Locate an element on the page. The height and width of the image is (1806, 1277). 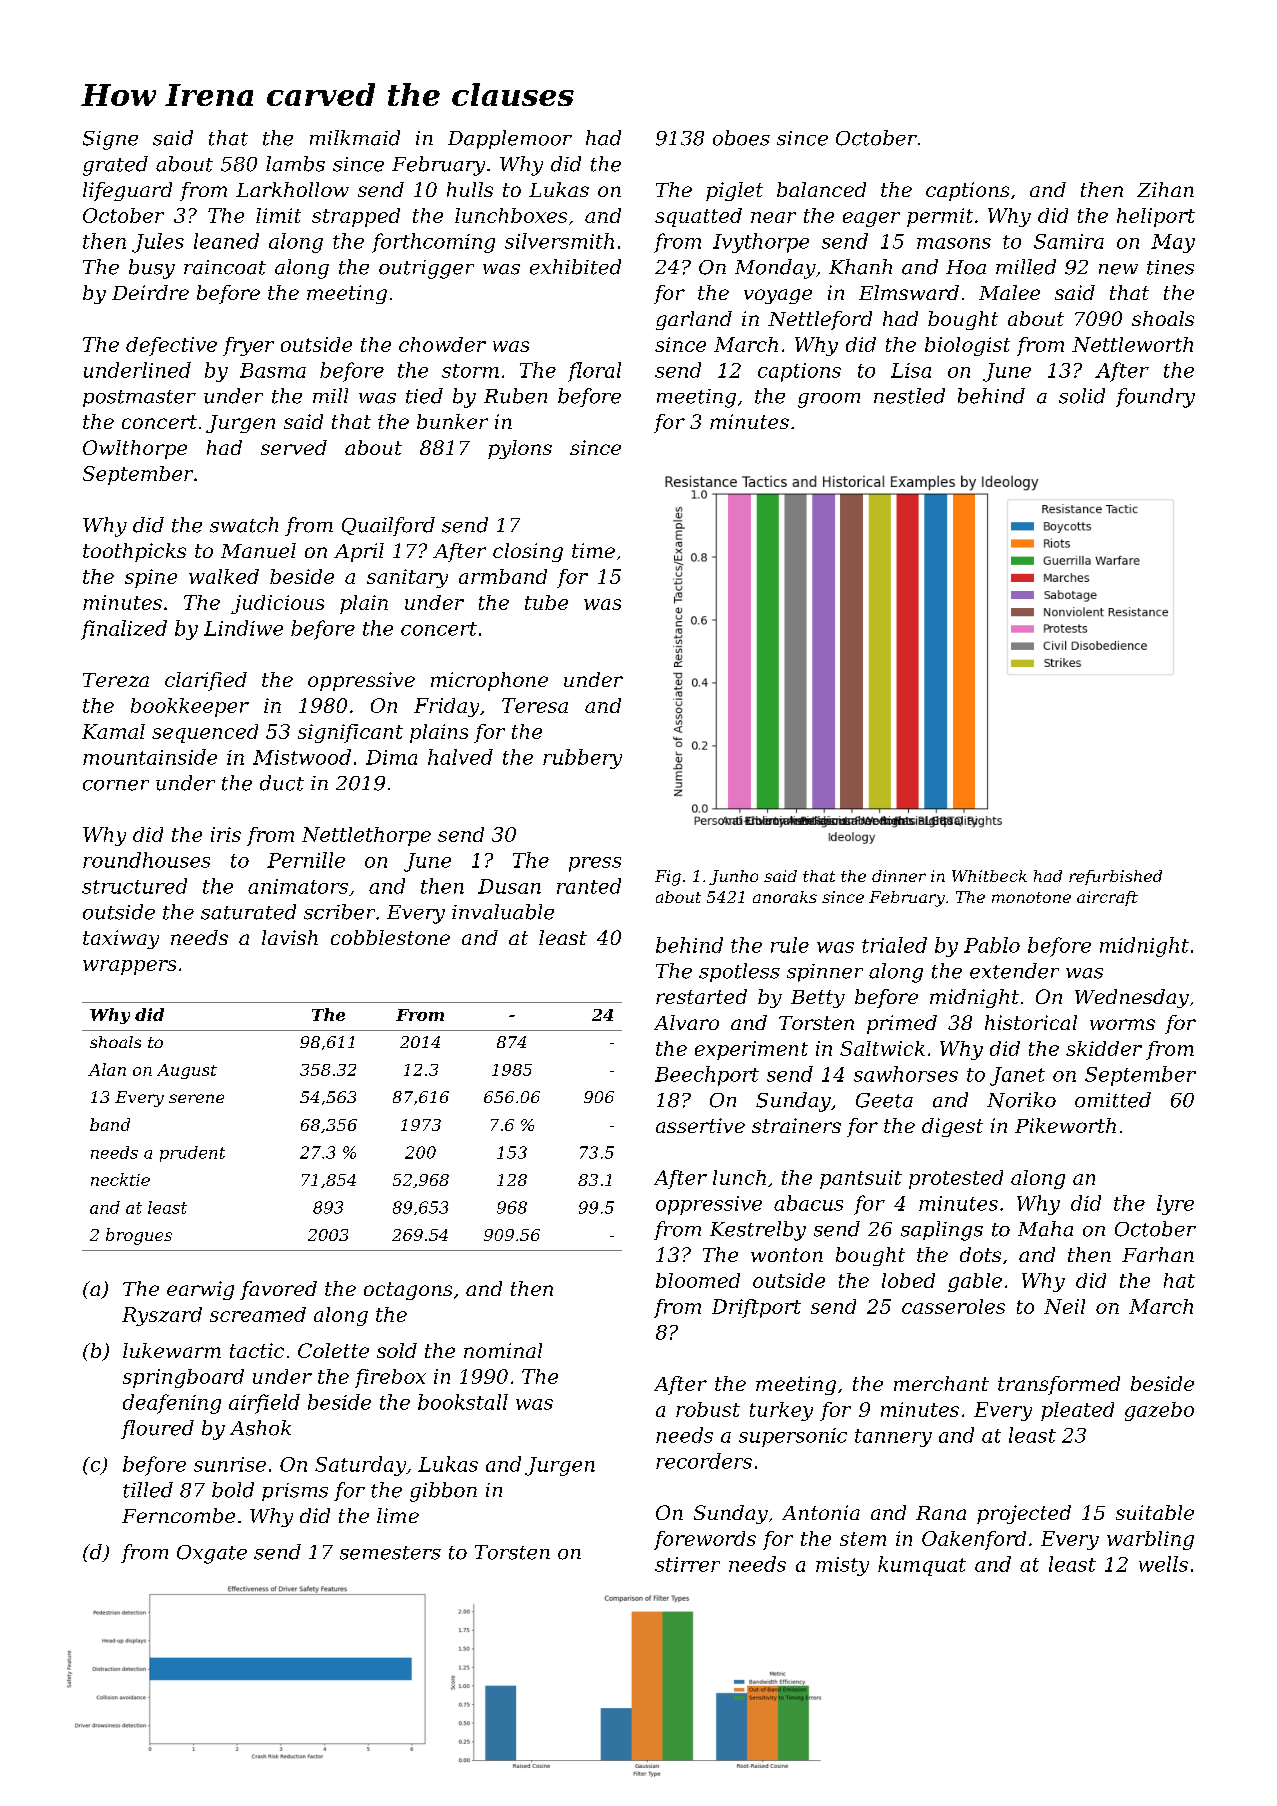
lambs is located at coordinates (295, 164).
